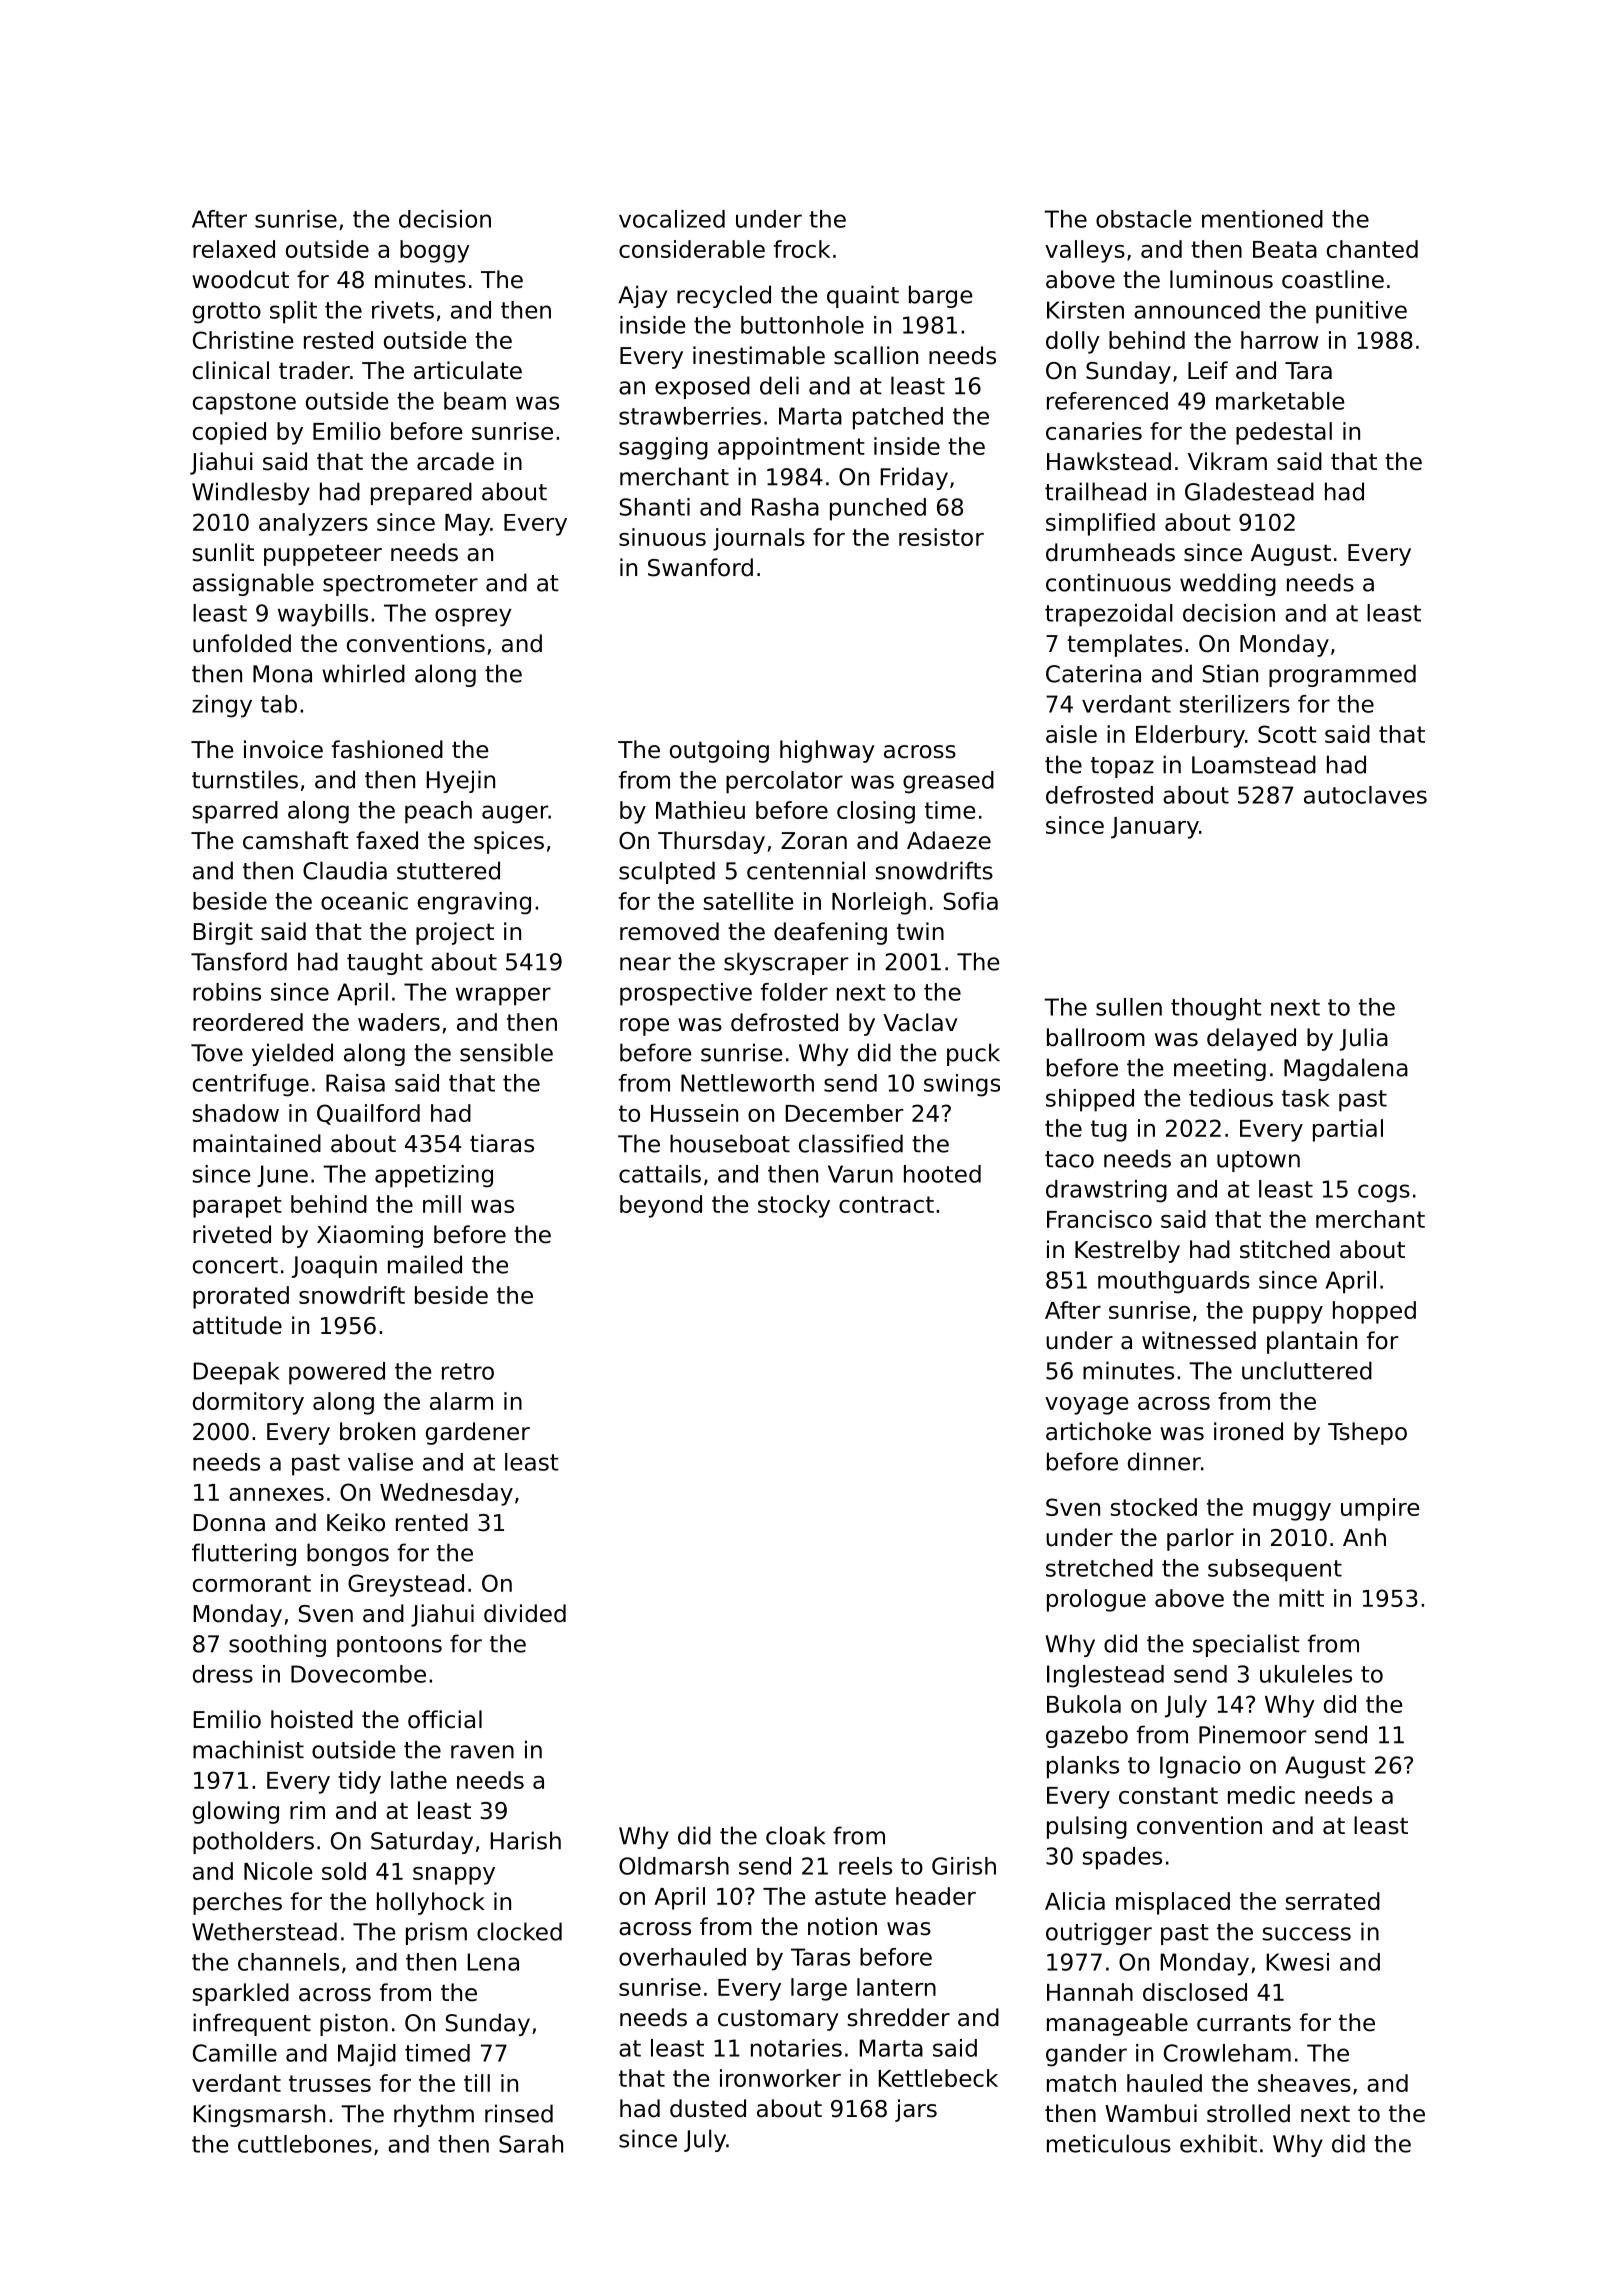 The height and width of the screenshot is (2292, 1620). I want to click on ukuleles, so click(1306, 1674).
